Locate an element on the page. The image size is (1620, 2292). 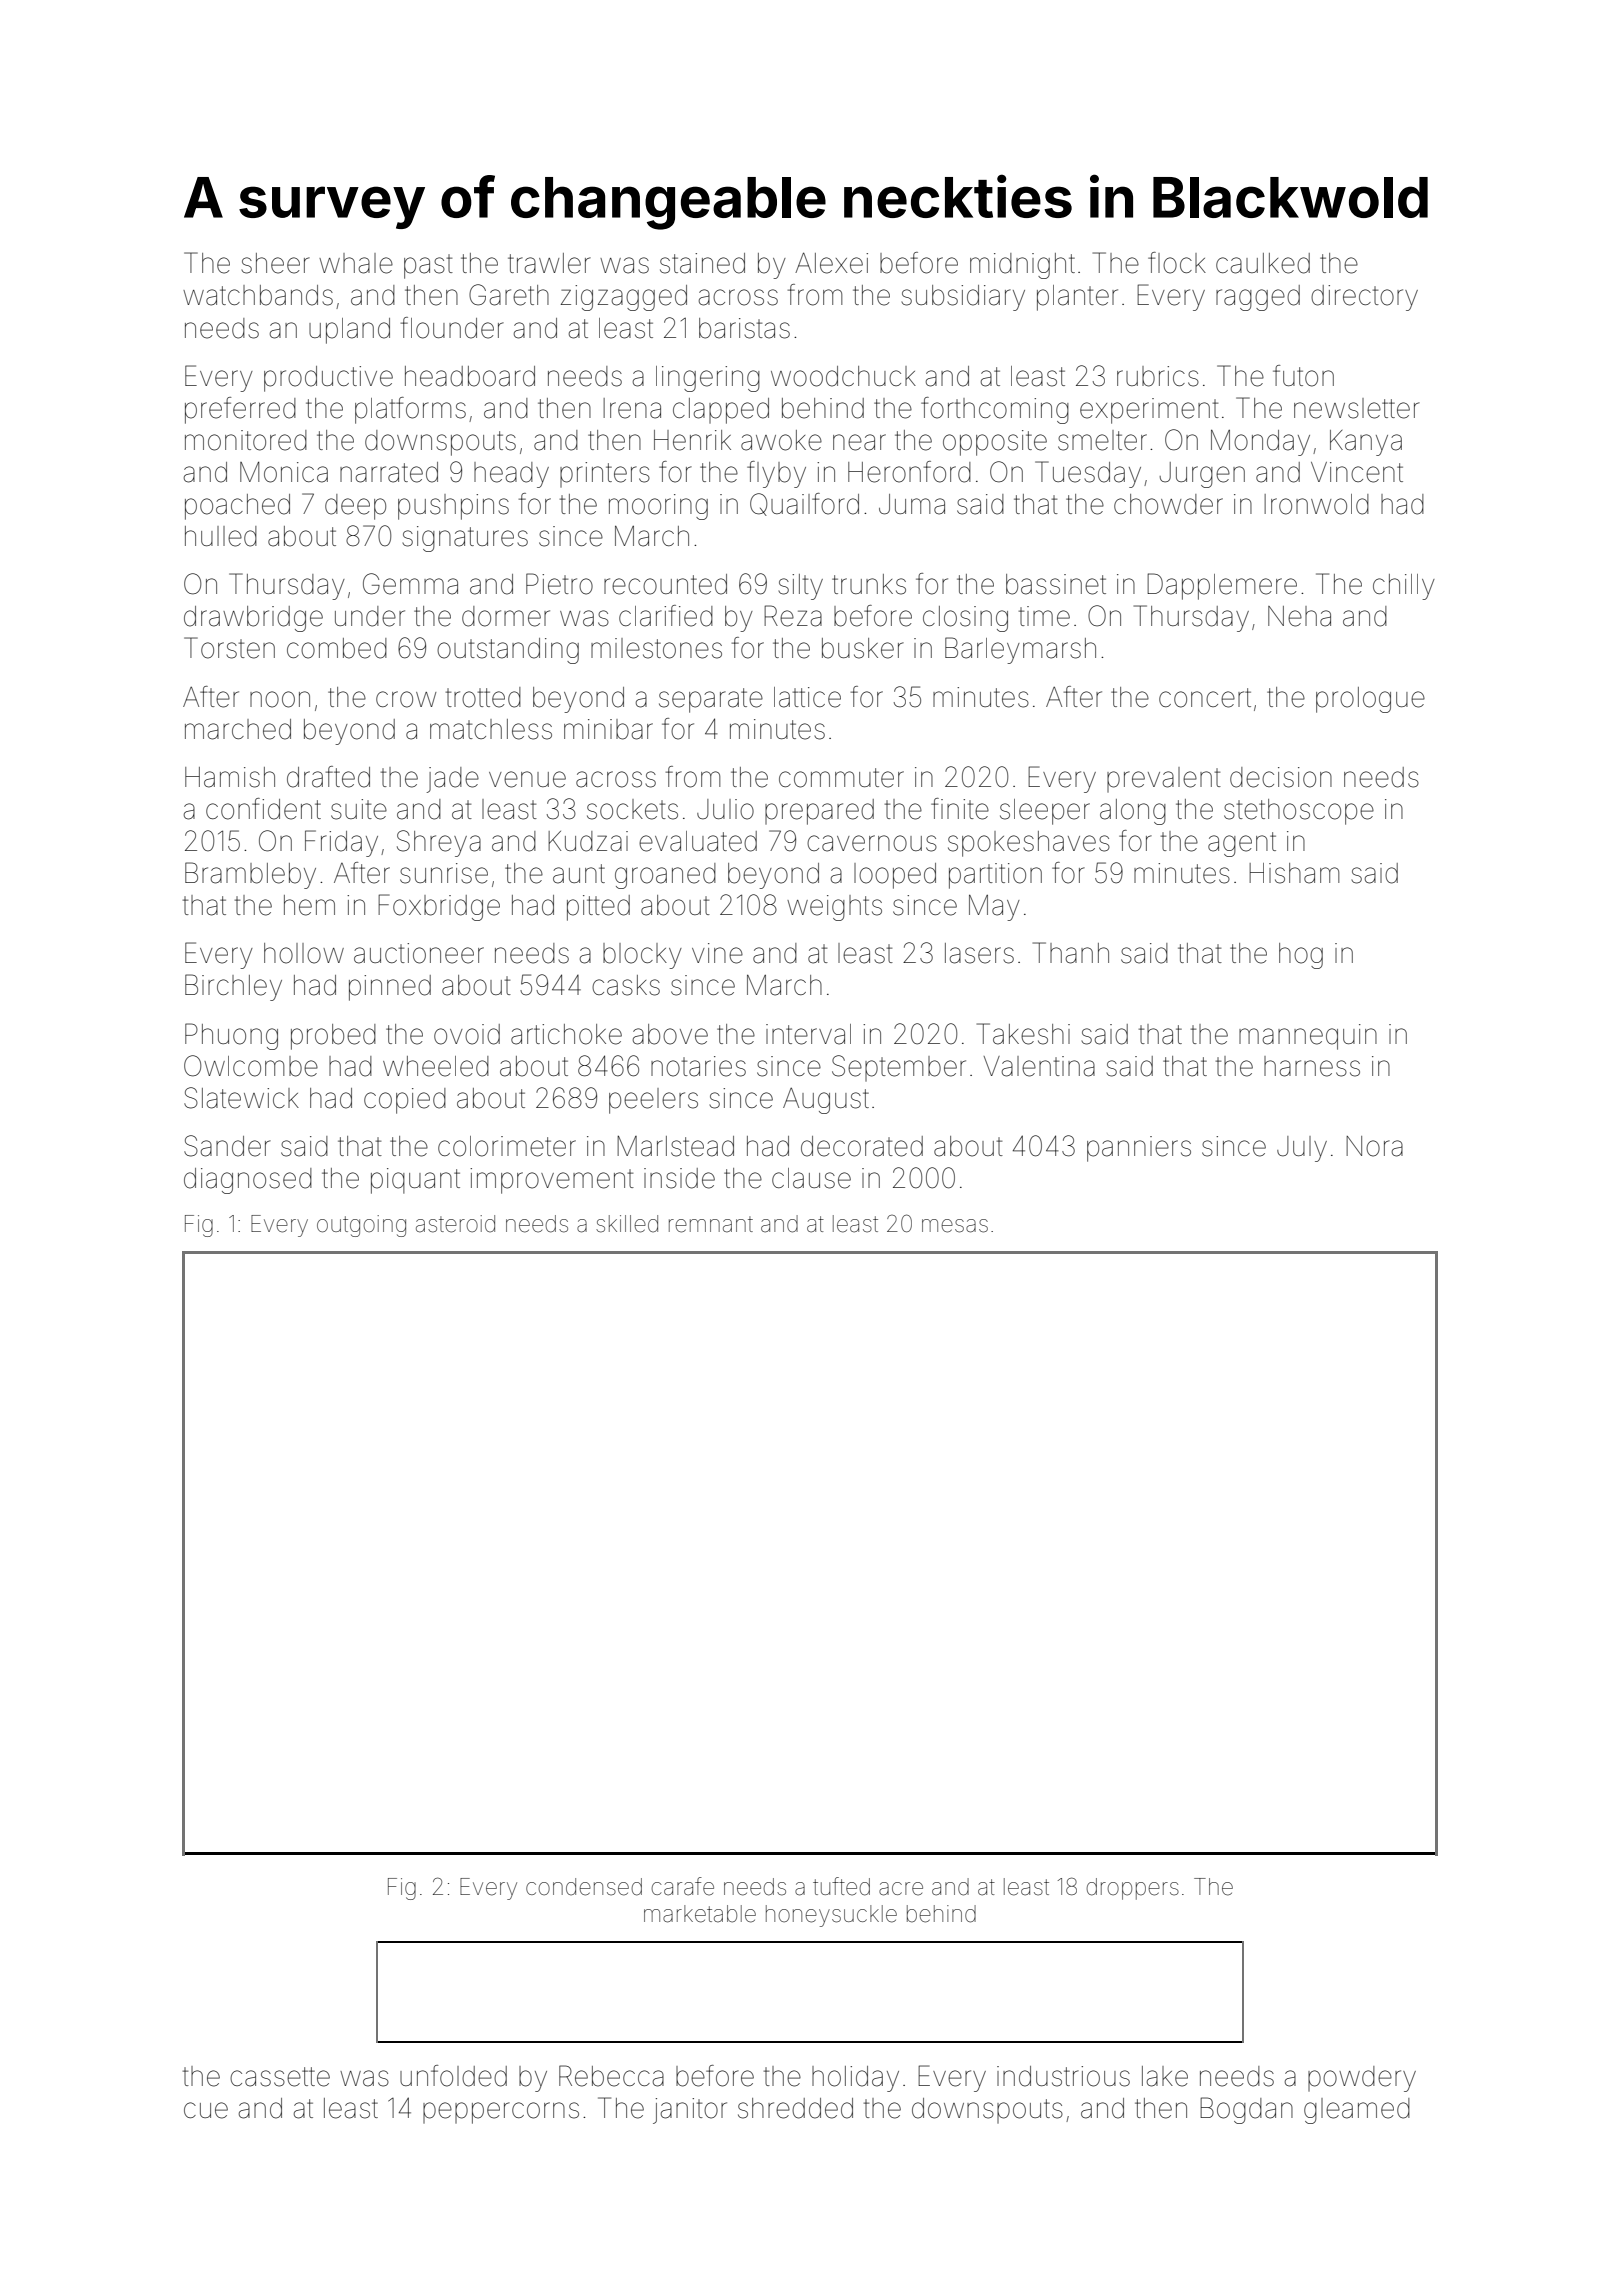
janitor is located at coordinates (690, 2111).
